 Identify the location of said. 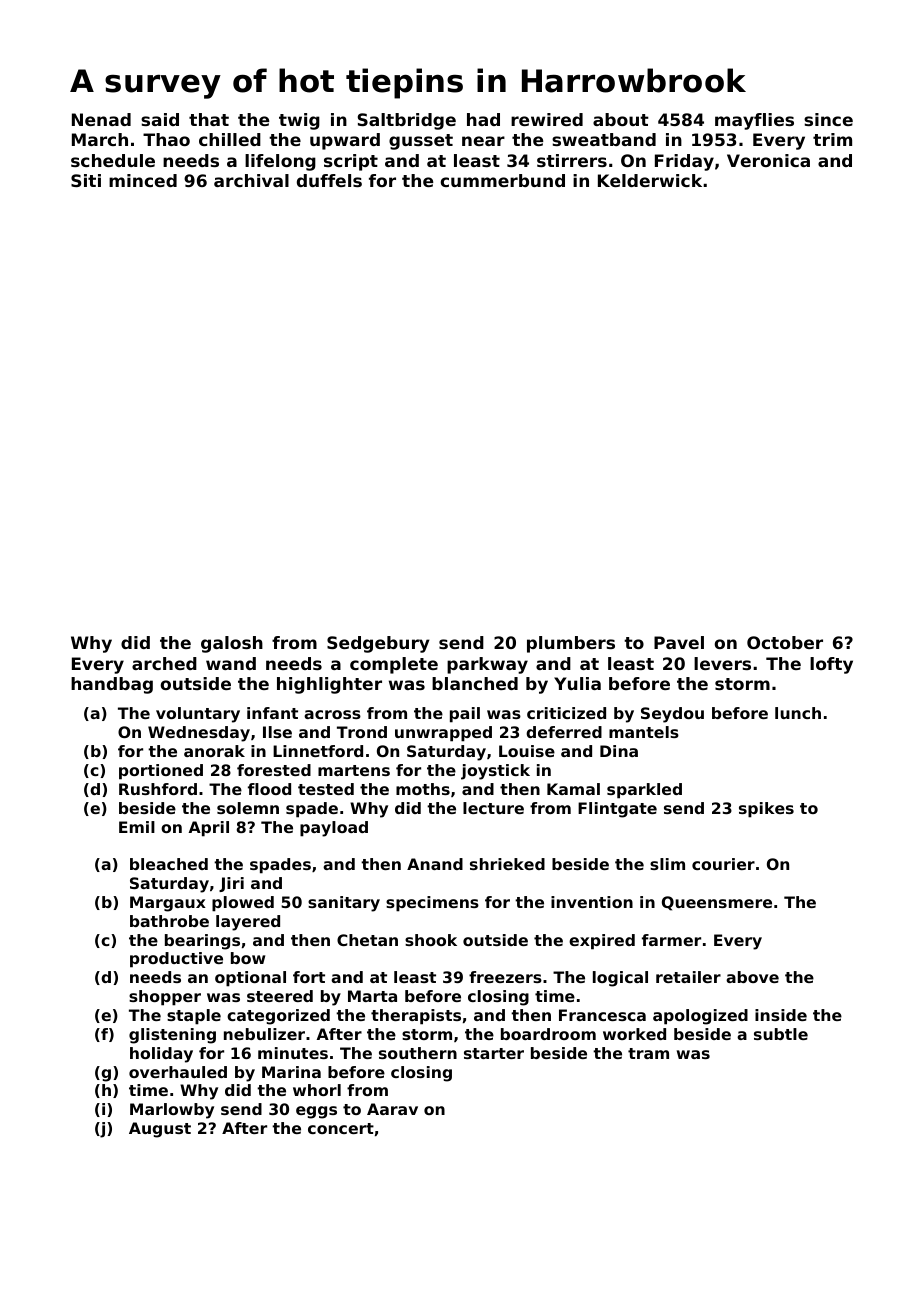
(160, 119).
